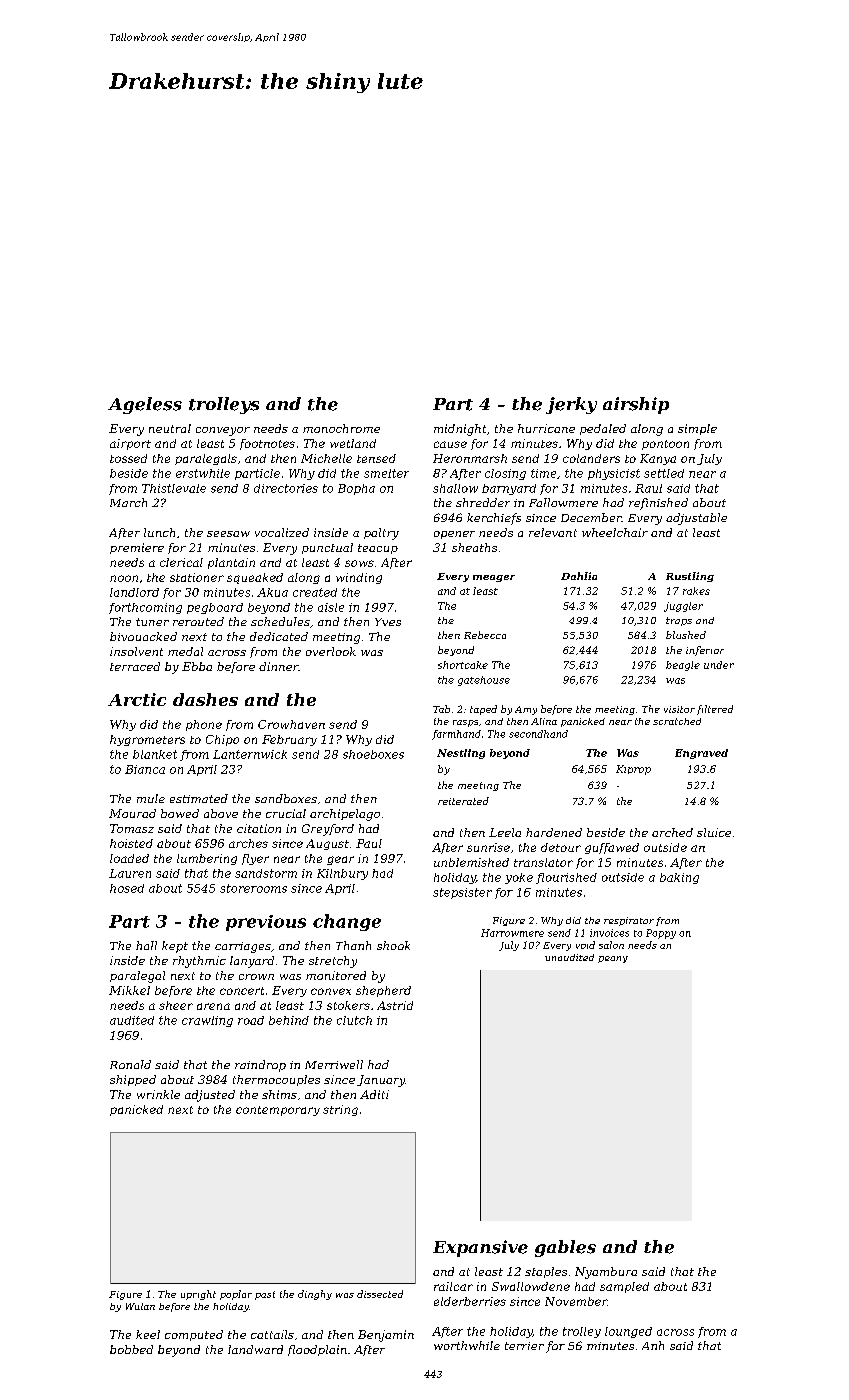  What do you see at coordinates (359, 578) in the screenshot?
I see `winding` at bounding box center [359, 578].
